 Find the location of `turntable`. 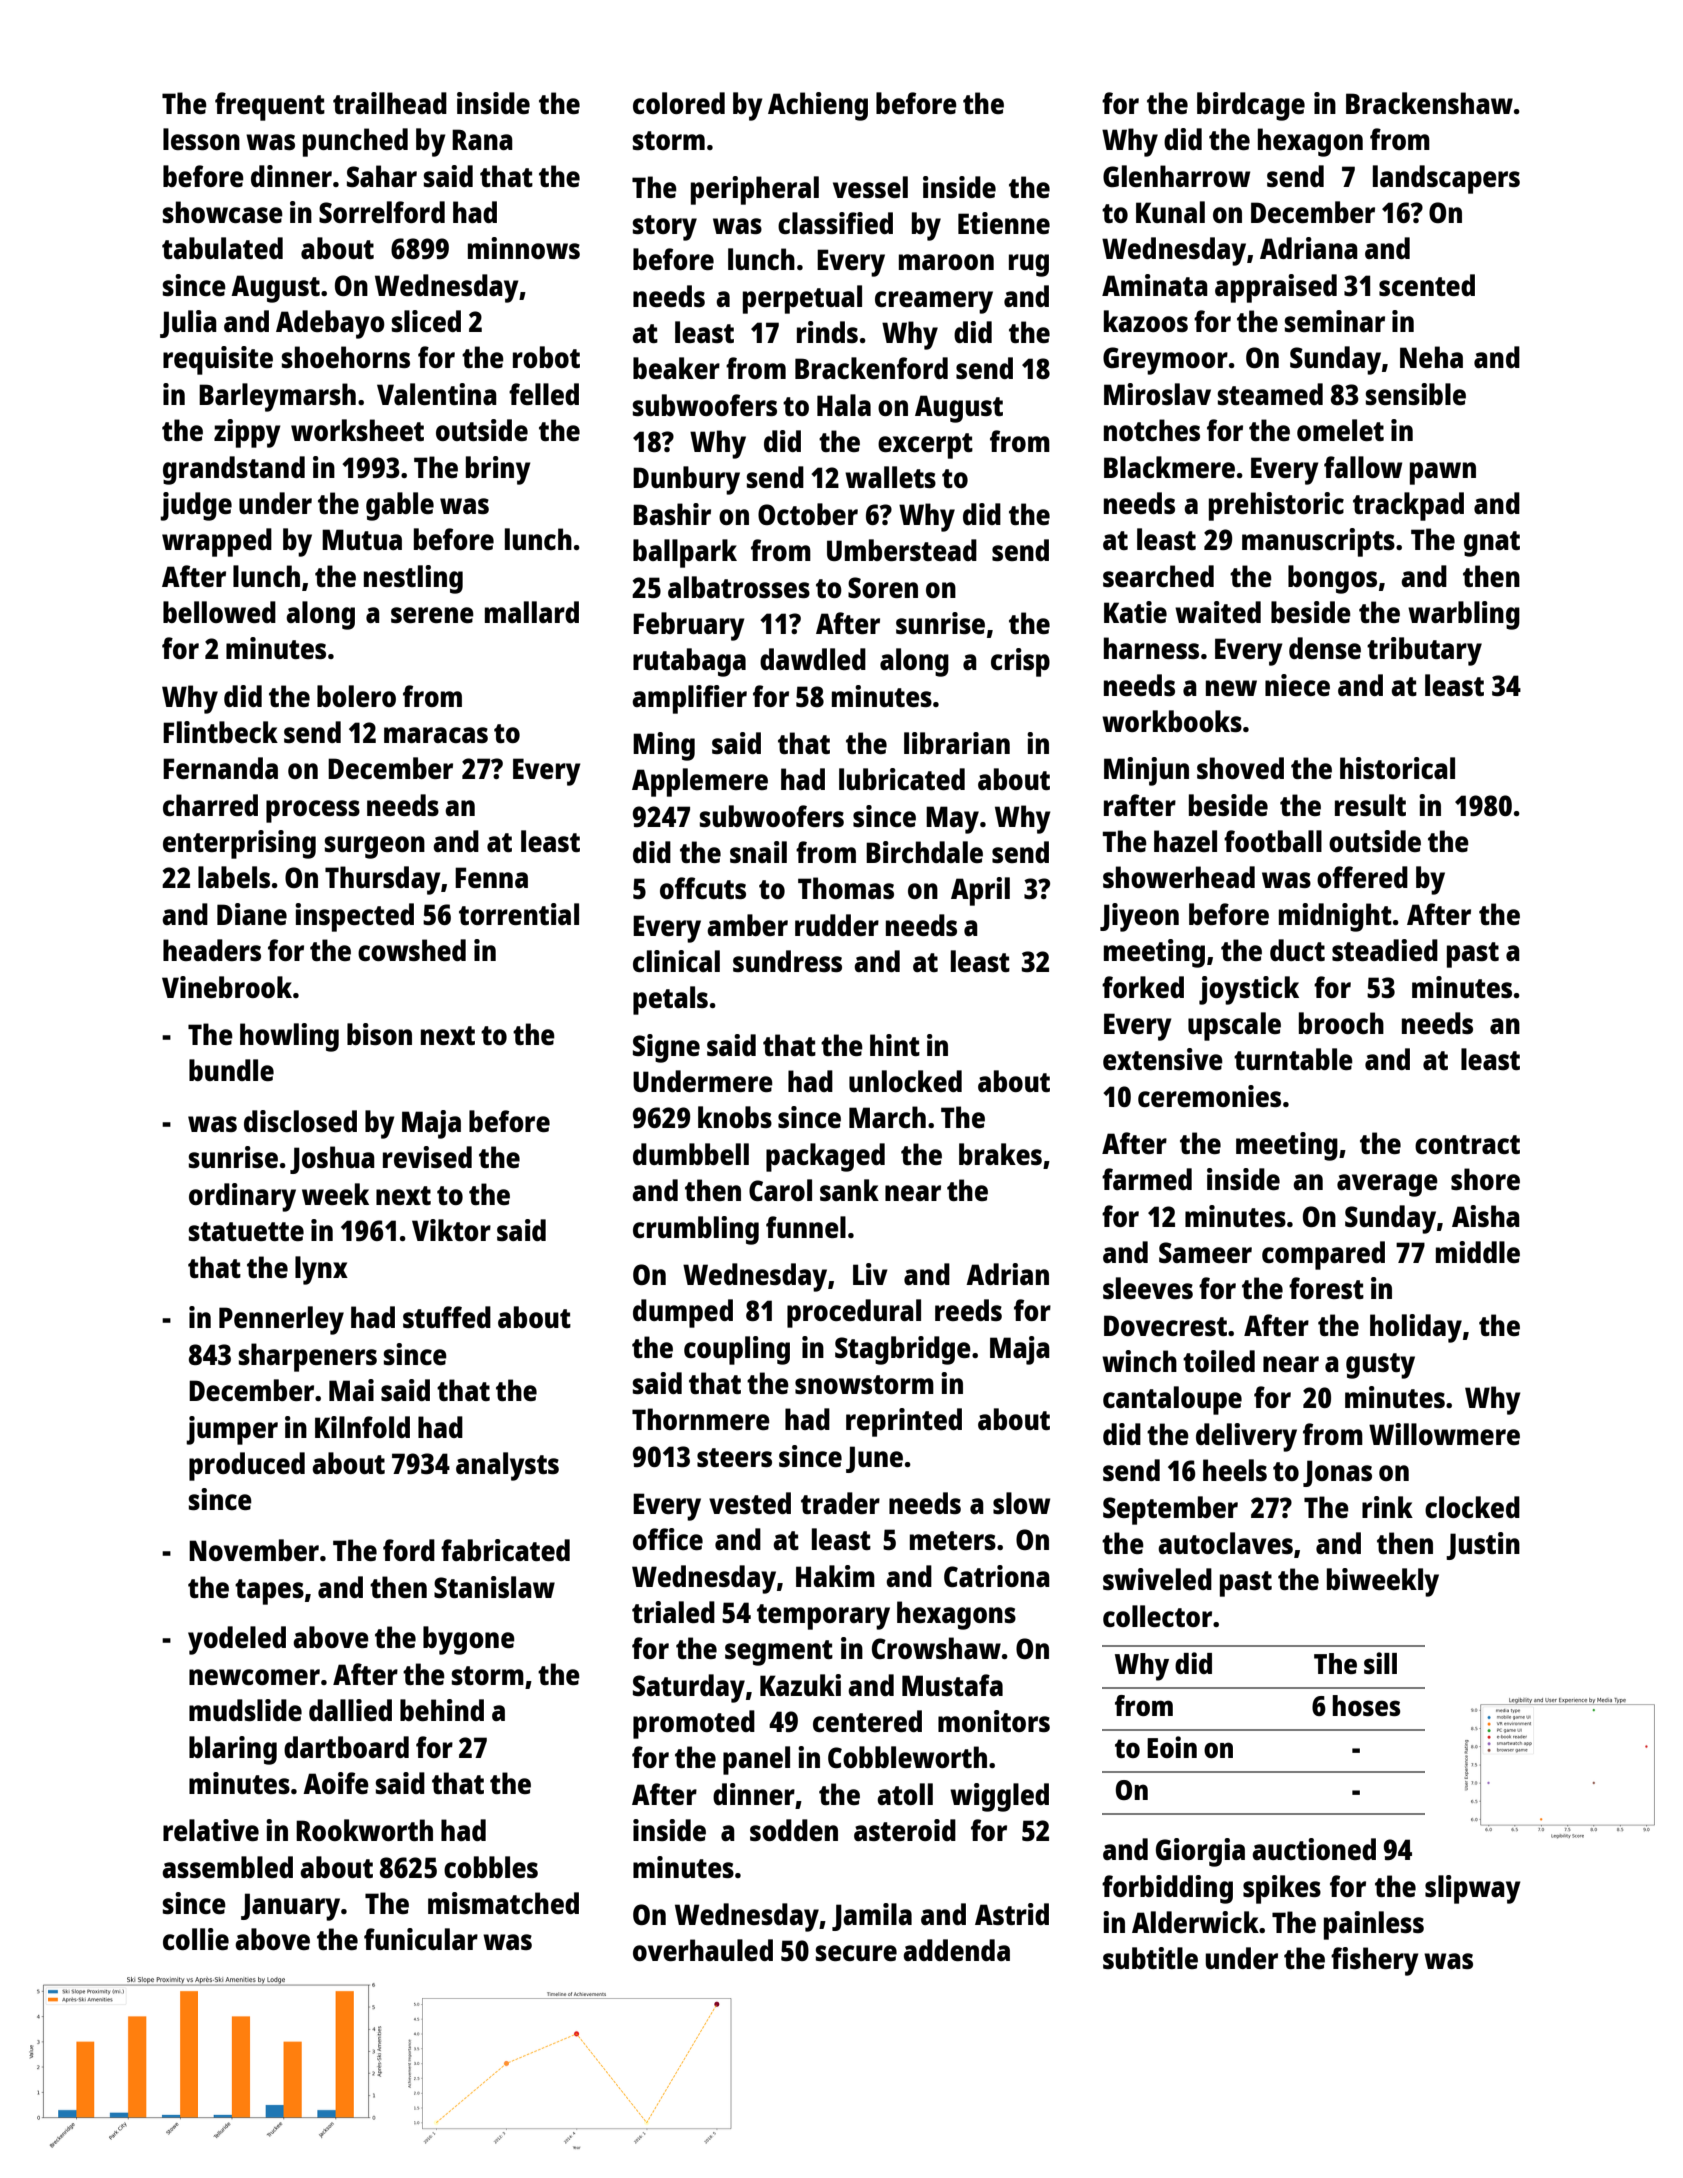

turntable is located at coordinates (1293, 1059).
